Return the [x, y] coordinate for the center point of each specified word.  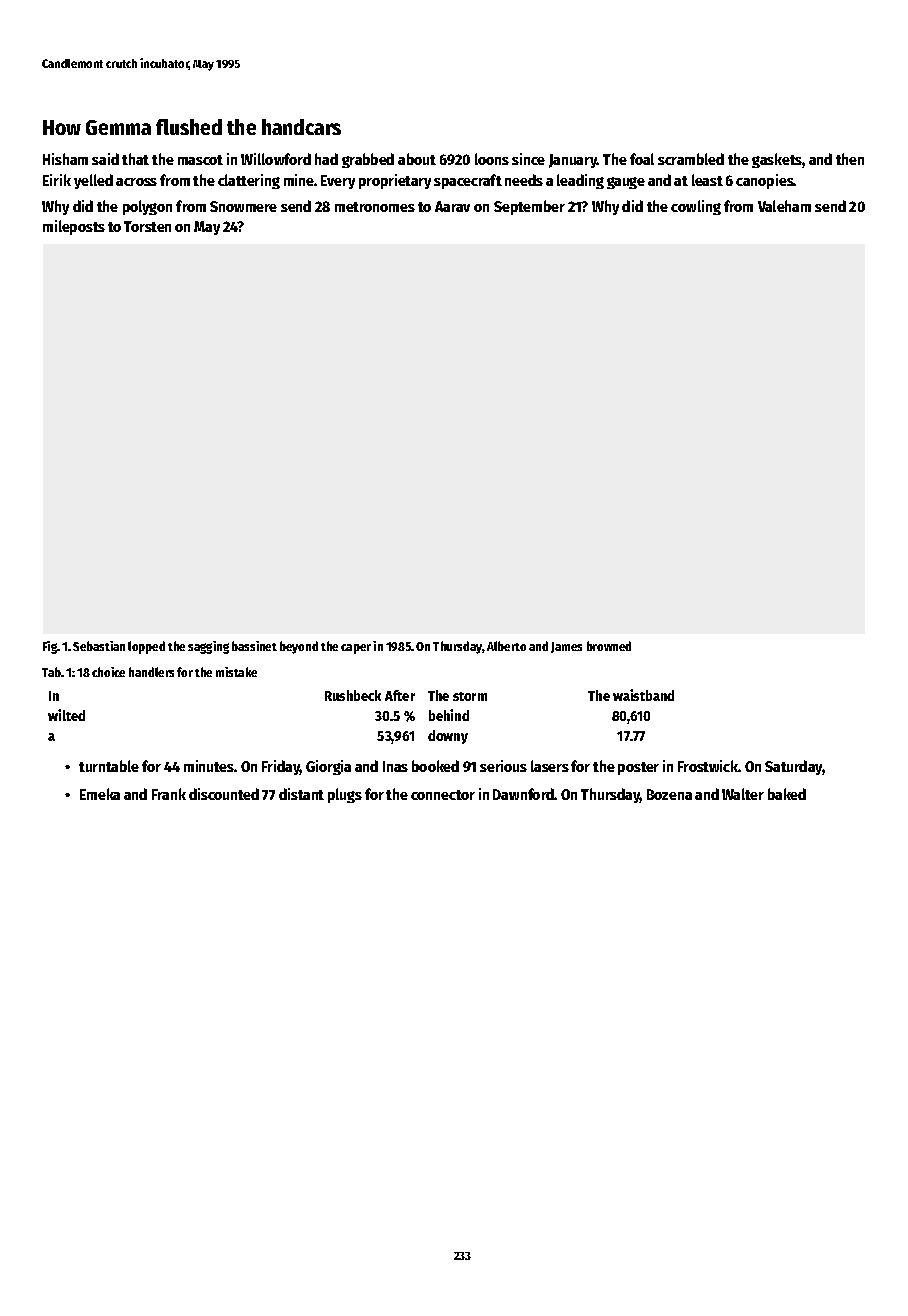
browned [609, 646]
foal [642, 159]
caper [356, 649]
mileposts [74, 227]
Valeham [784, 206]
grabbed [368, 160]
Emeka [100, 794]
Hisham [65, 159]
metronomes [375, 207]
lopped [146, 647]
